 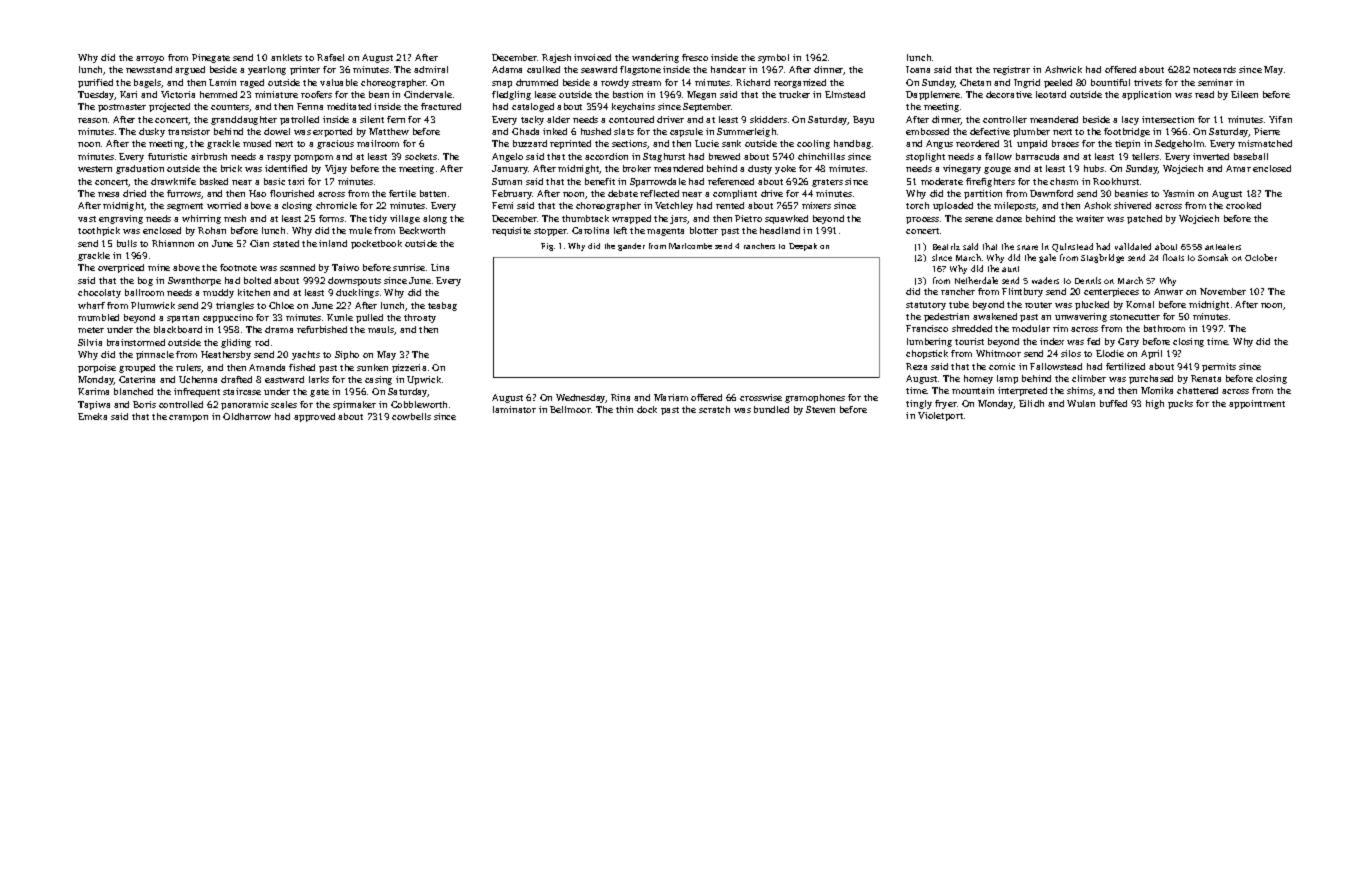 What do you see at coordinates (773, 58) in the screenshot?
I see `symbol` at bounding box center [773, 58].
